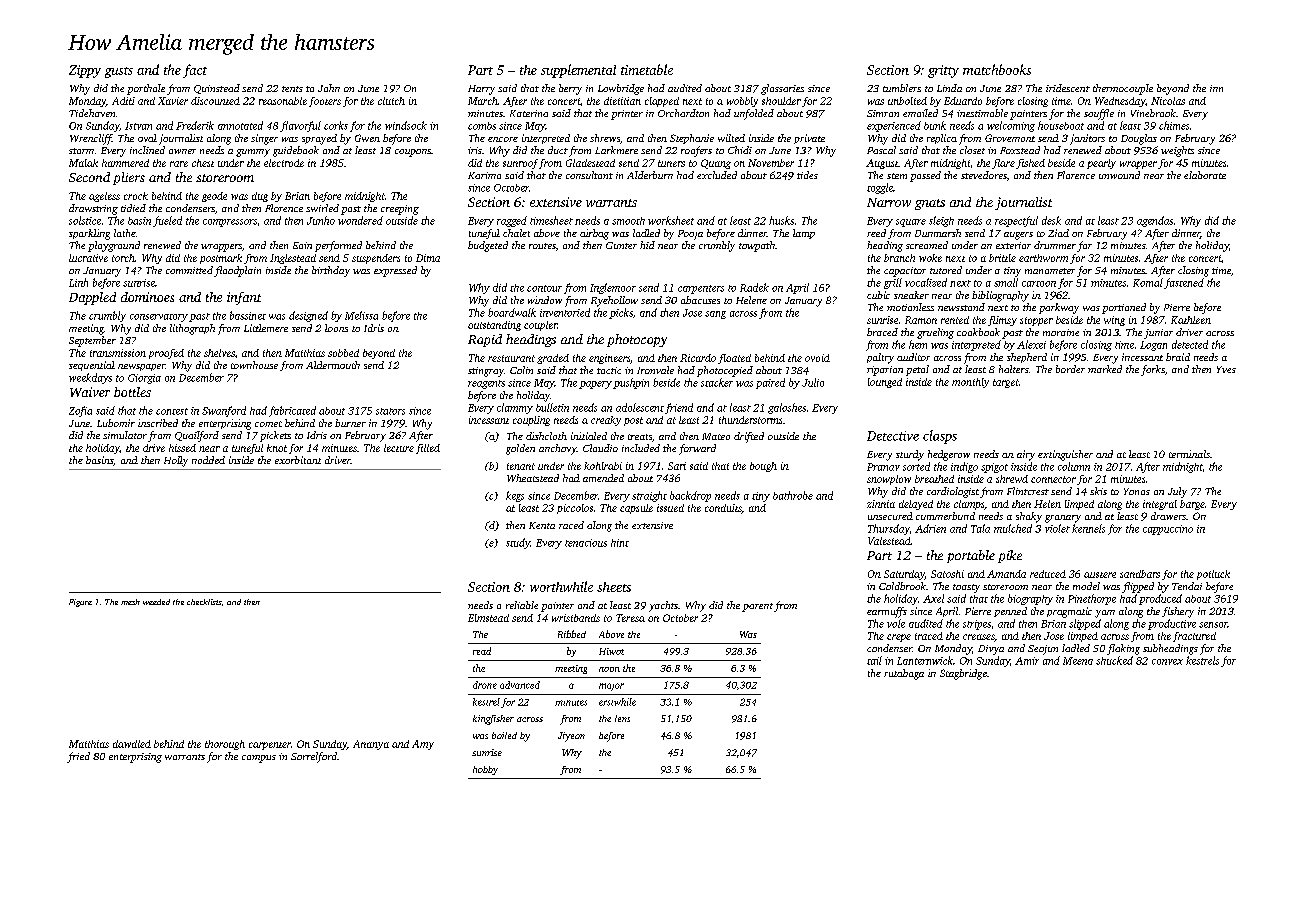 The width and height of the image is (1308, 924). What do you see at coordinates (963, 674) in the image?
I see `Stagbridge` at bounding box center [963, 674].
